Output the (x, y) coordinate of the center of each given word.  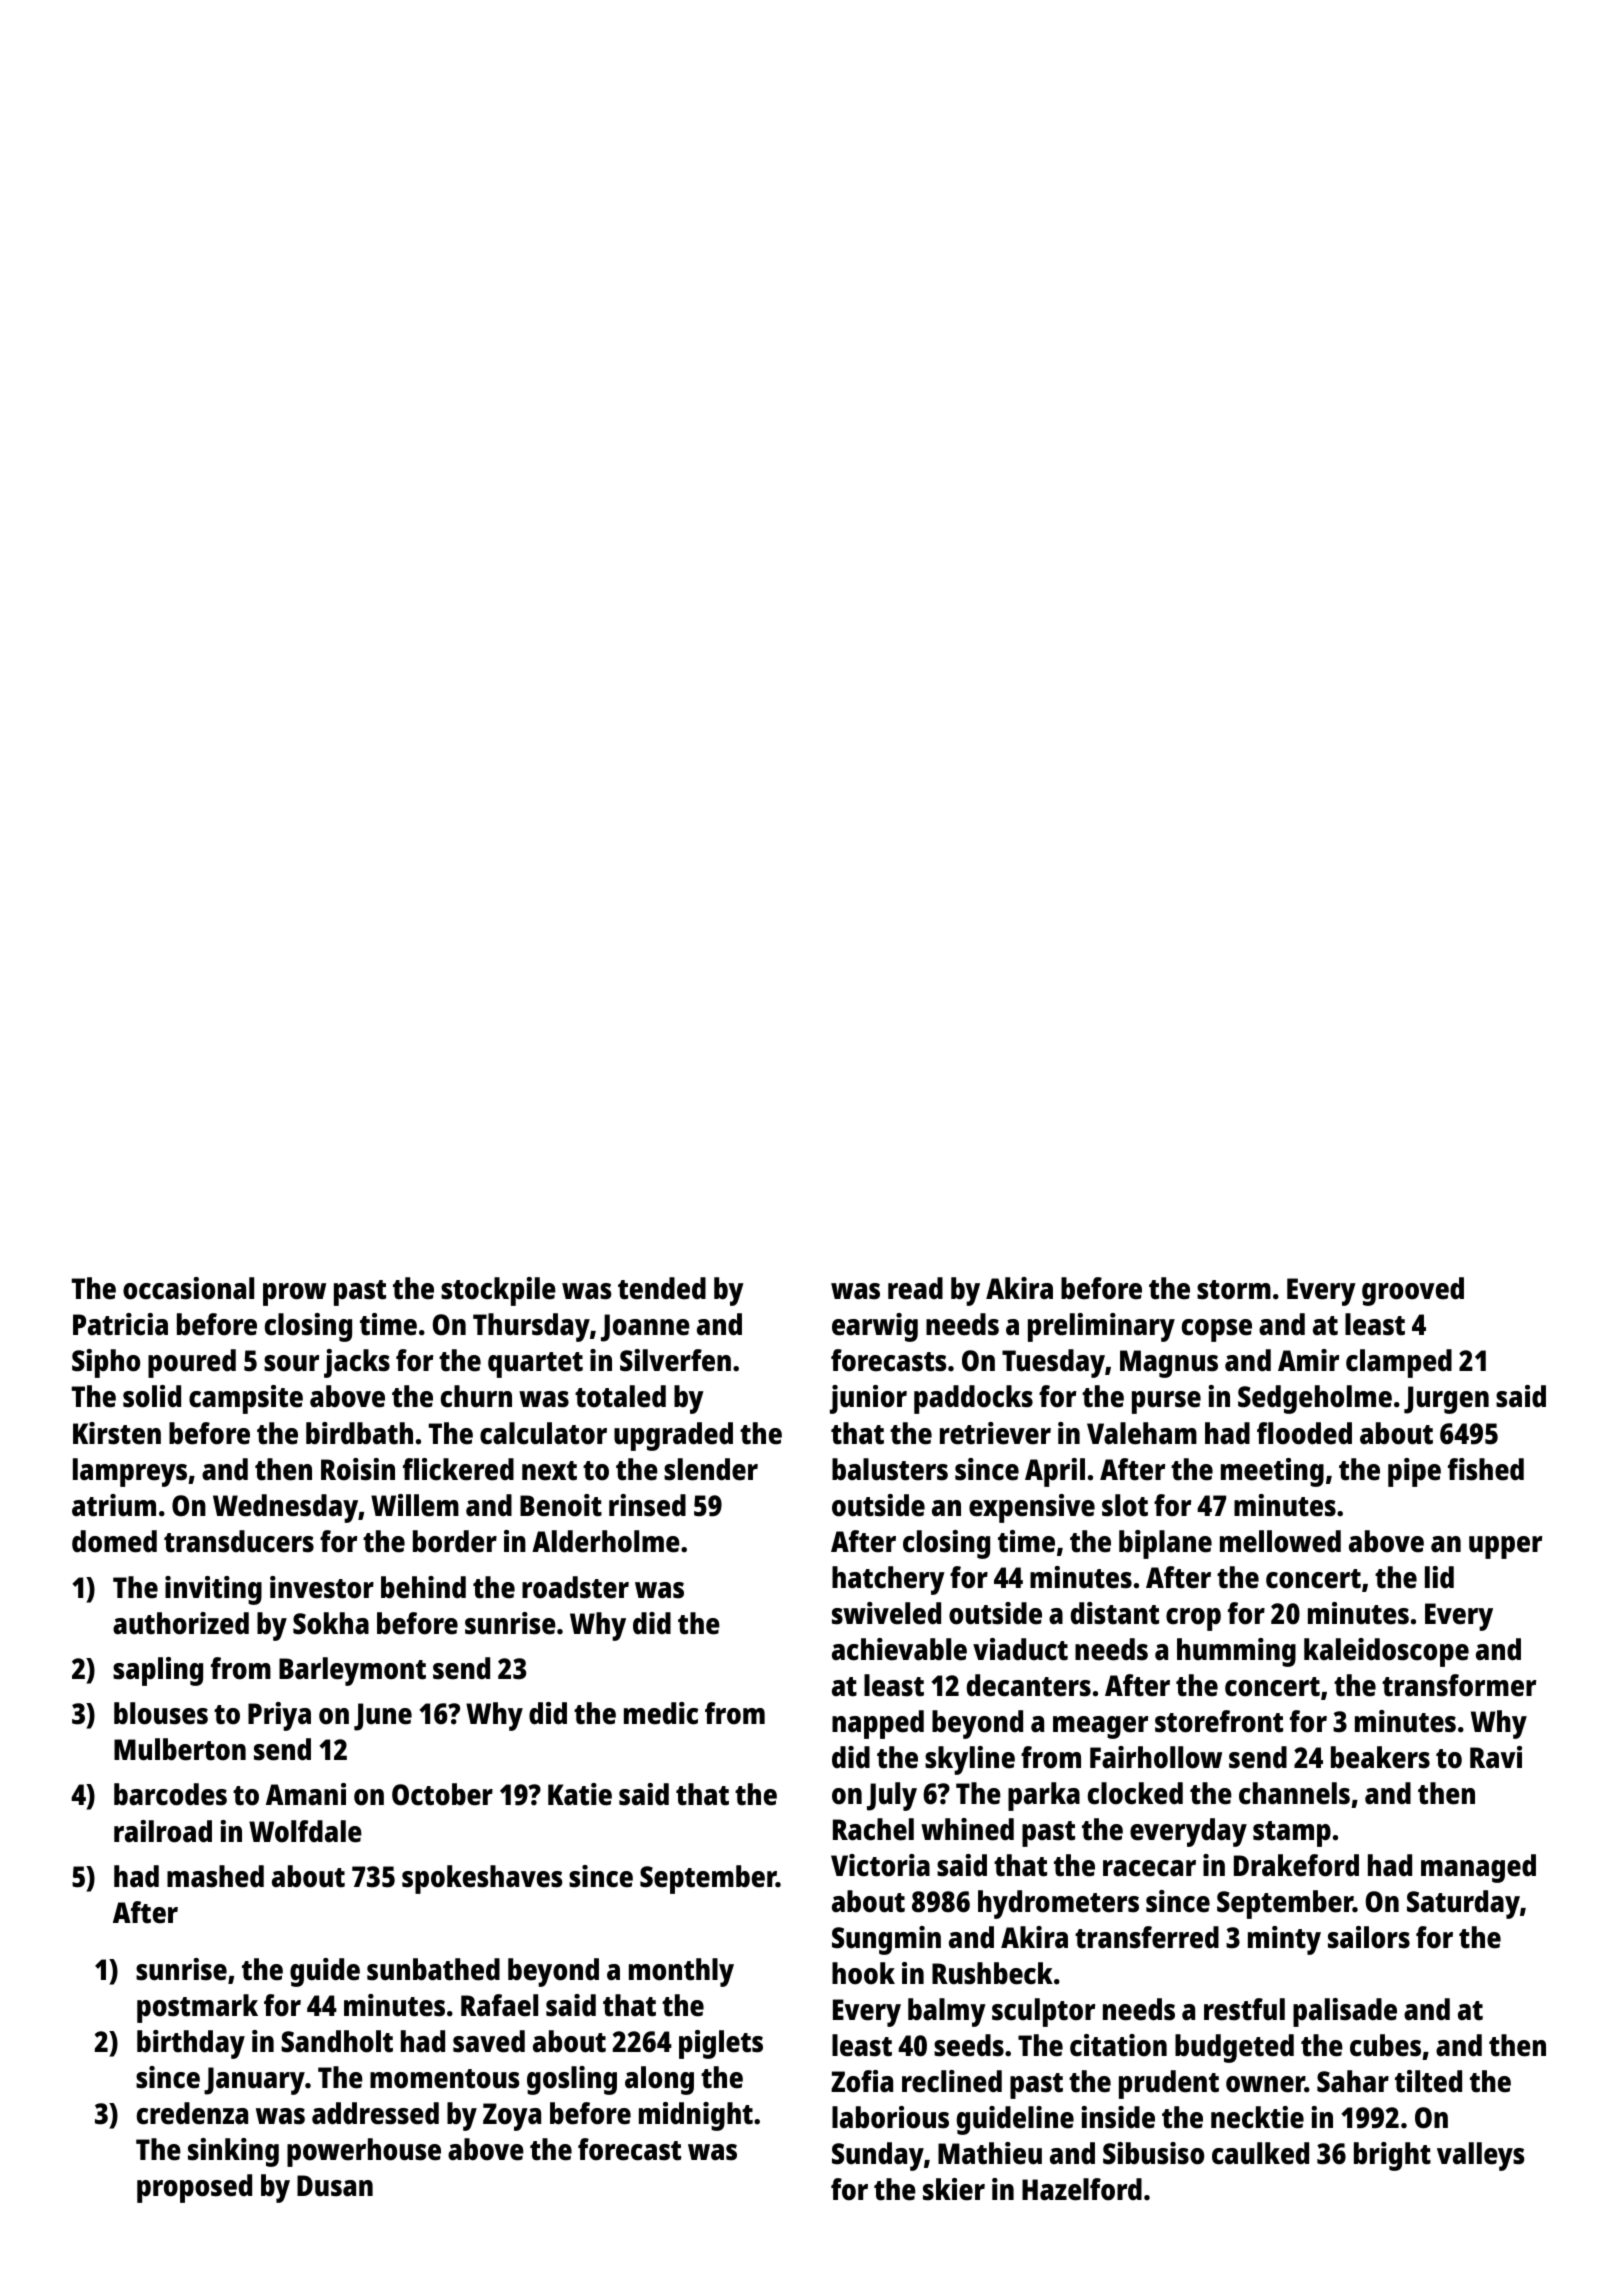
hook (863, 1973)
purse (1166, 1402)
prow (294, 1294)
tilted (1428, 2081)
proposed (194, 2188)
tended (662, 1288)
